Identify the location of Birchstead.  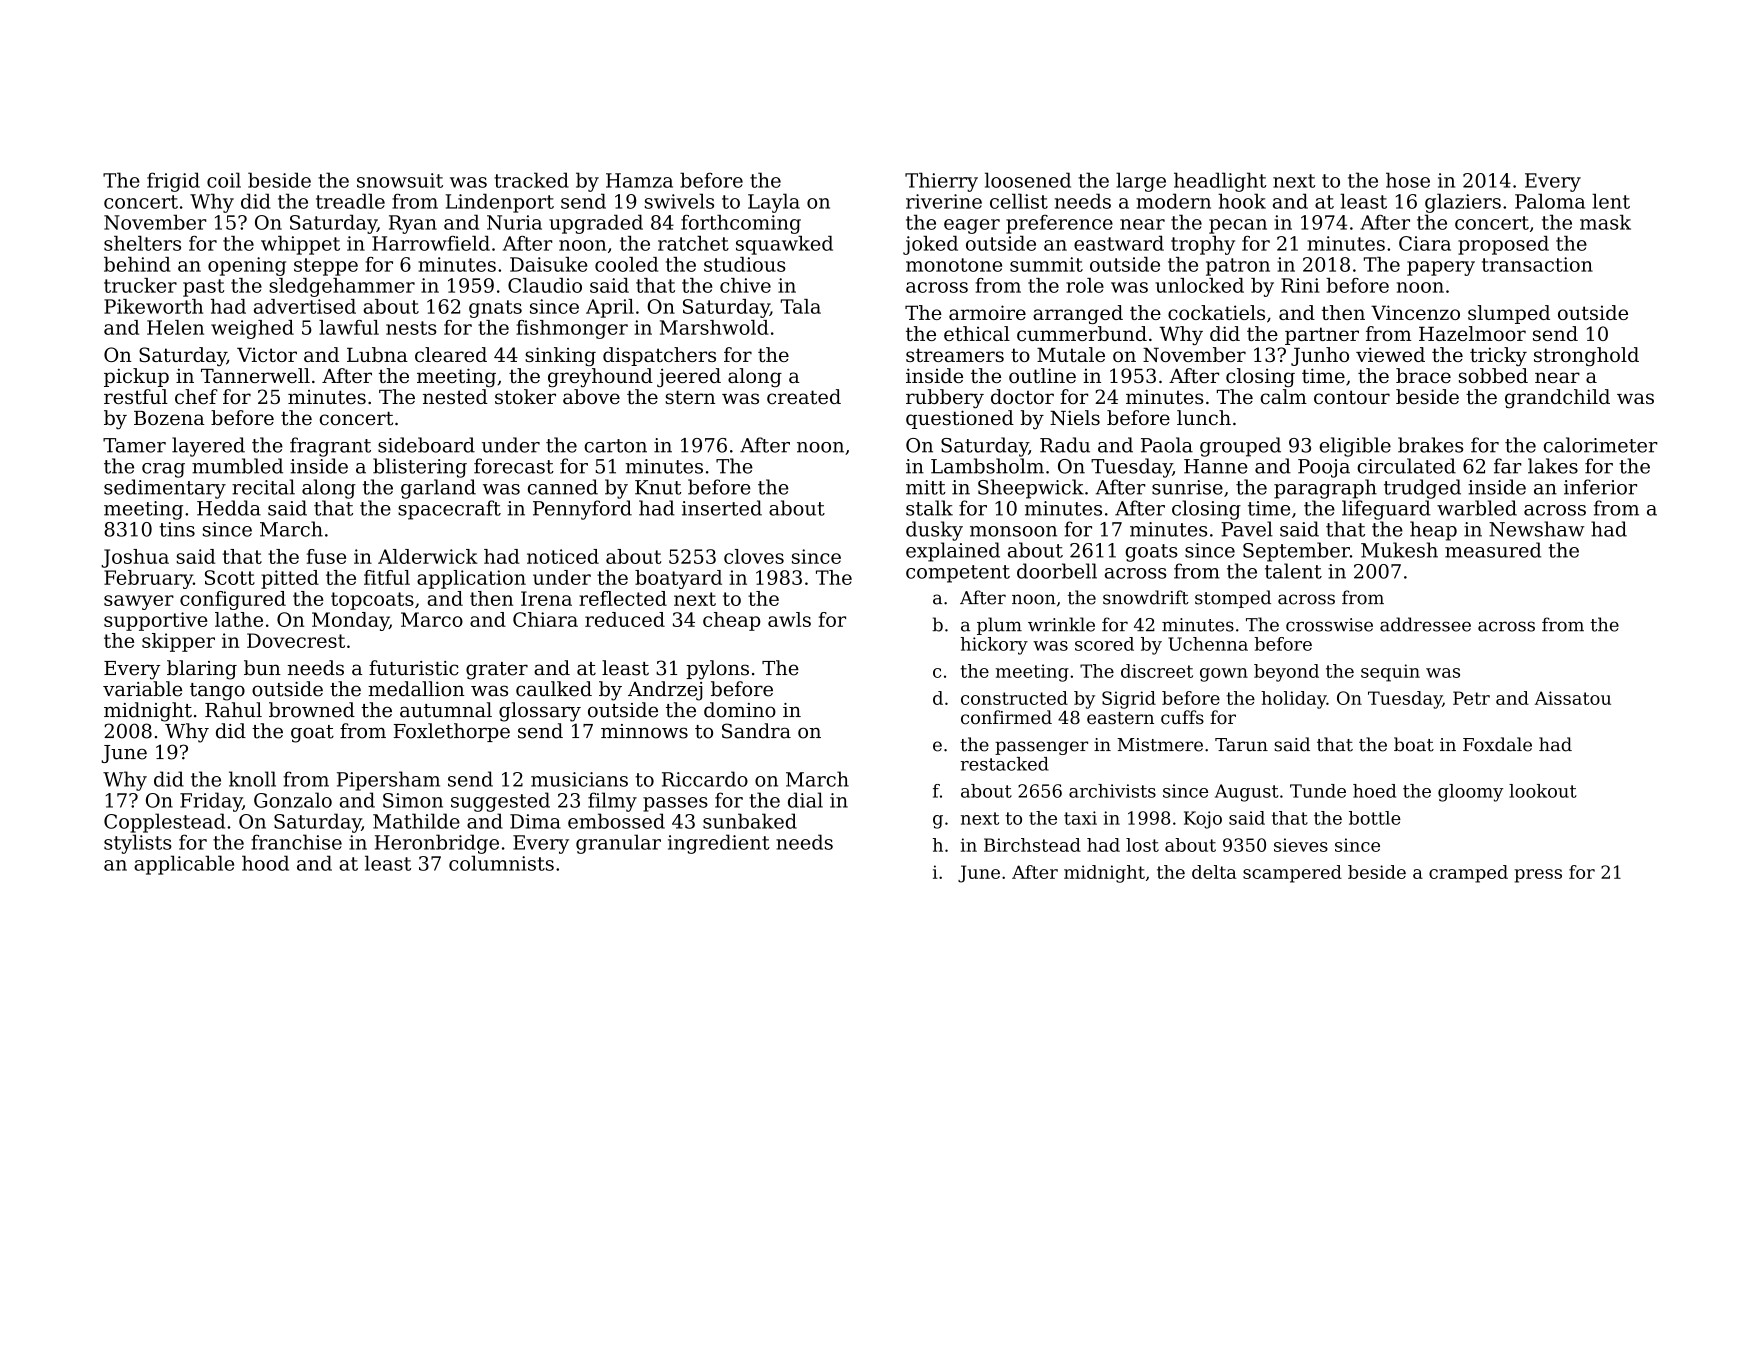
(1032, 845).
